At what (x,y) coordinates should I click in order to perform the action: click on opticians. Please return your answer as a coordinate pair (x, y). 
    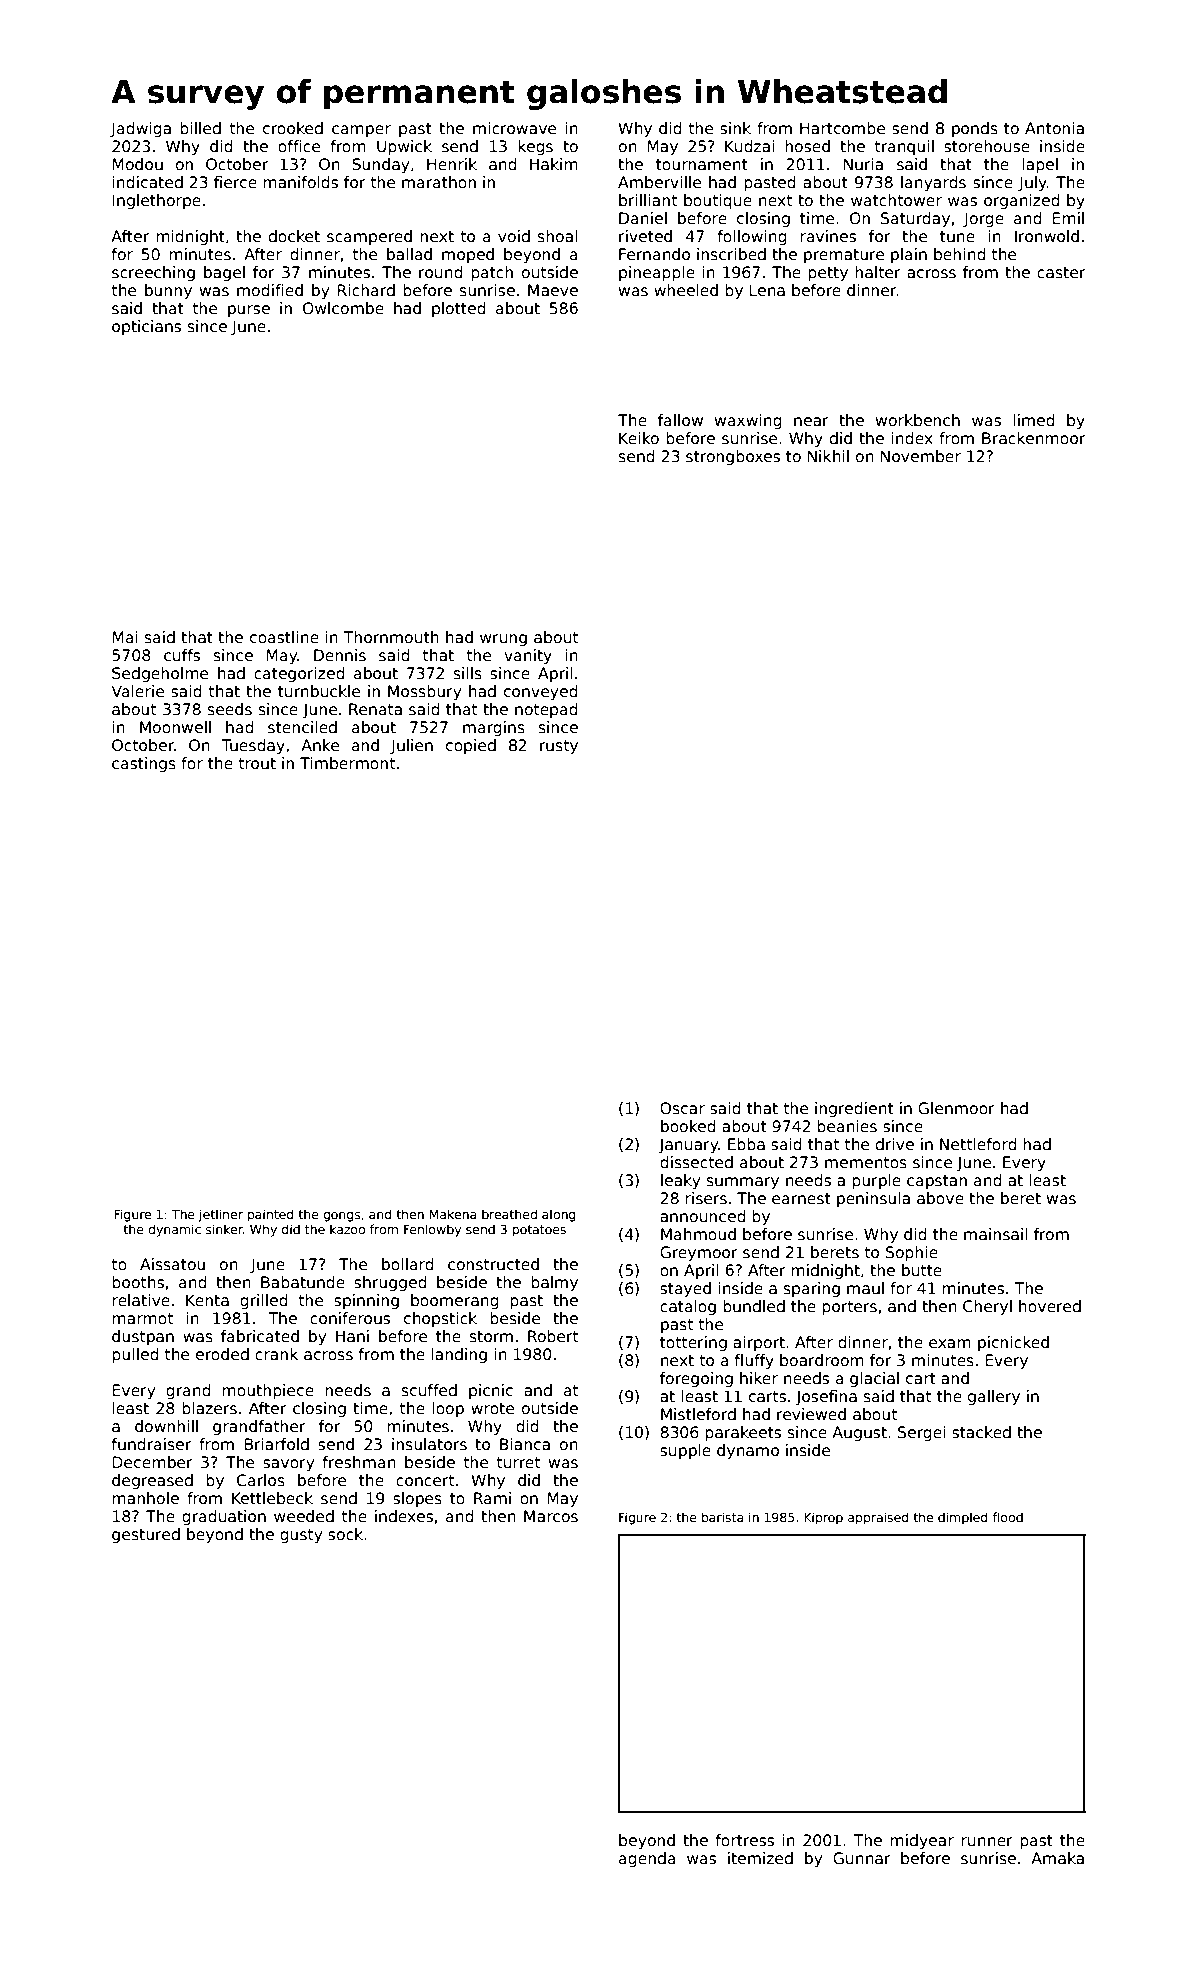
    Looking at the image, I should click on (146, 327).
